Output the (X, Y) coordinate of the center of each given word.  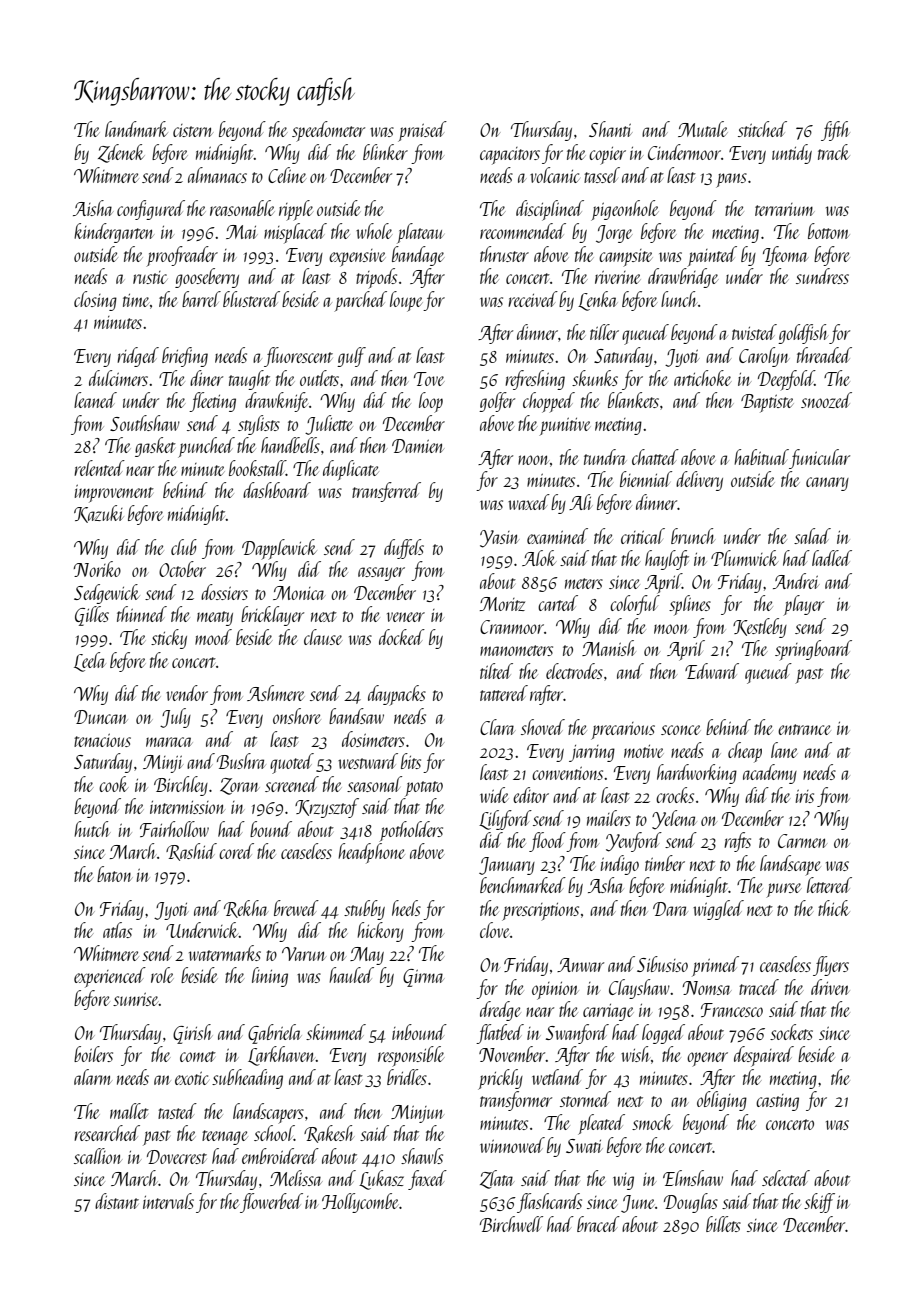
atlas (117, 930)
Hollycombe (360, 1203)
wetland (557, 1077)
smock (652, 1122)
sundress (822, 276)
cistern (193, 130)
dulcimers (118, 378)
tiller (604, 332)
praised (422, 131)
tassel (602, 175)
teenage (225, 1137)
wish (636, 1054)
